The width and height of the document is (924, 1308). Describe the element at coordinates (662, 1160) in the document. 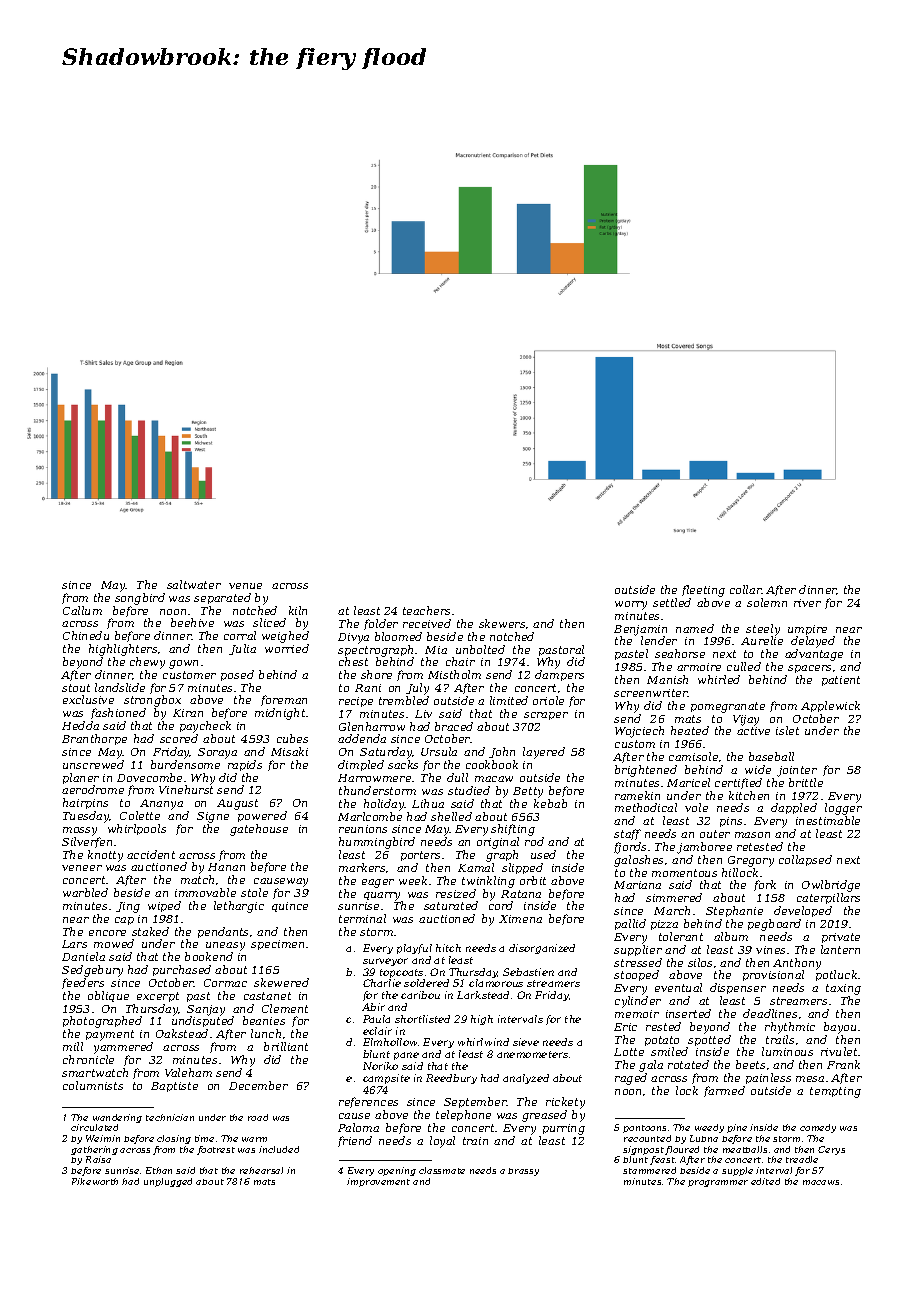

I see `feast` at that location.
